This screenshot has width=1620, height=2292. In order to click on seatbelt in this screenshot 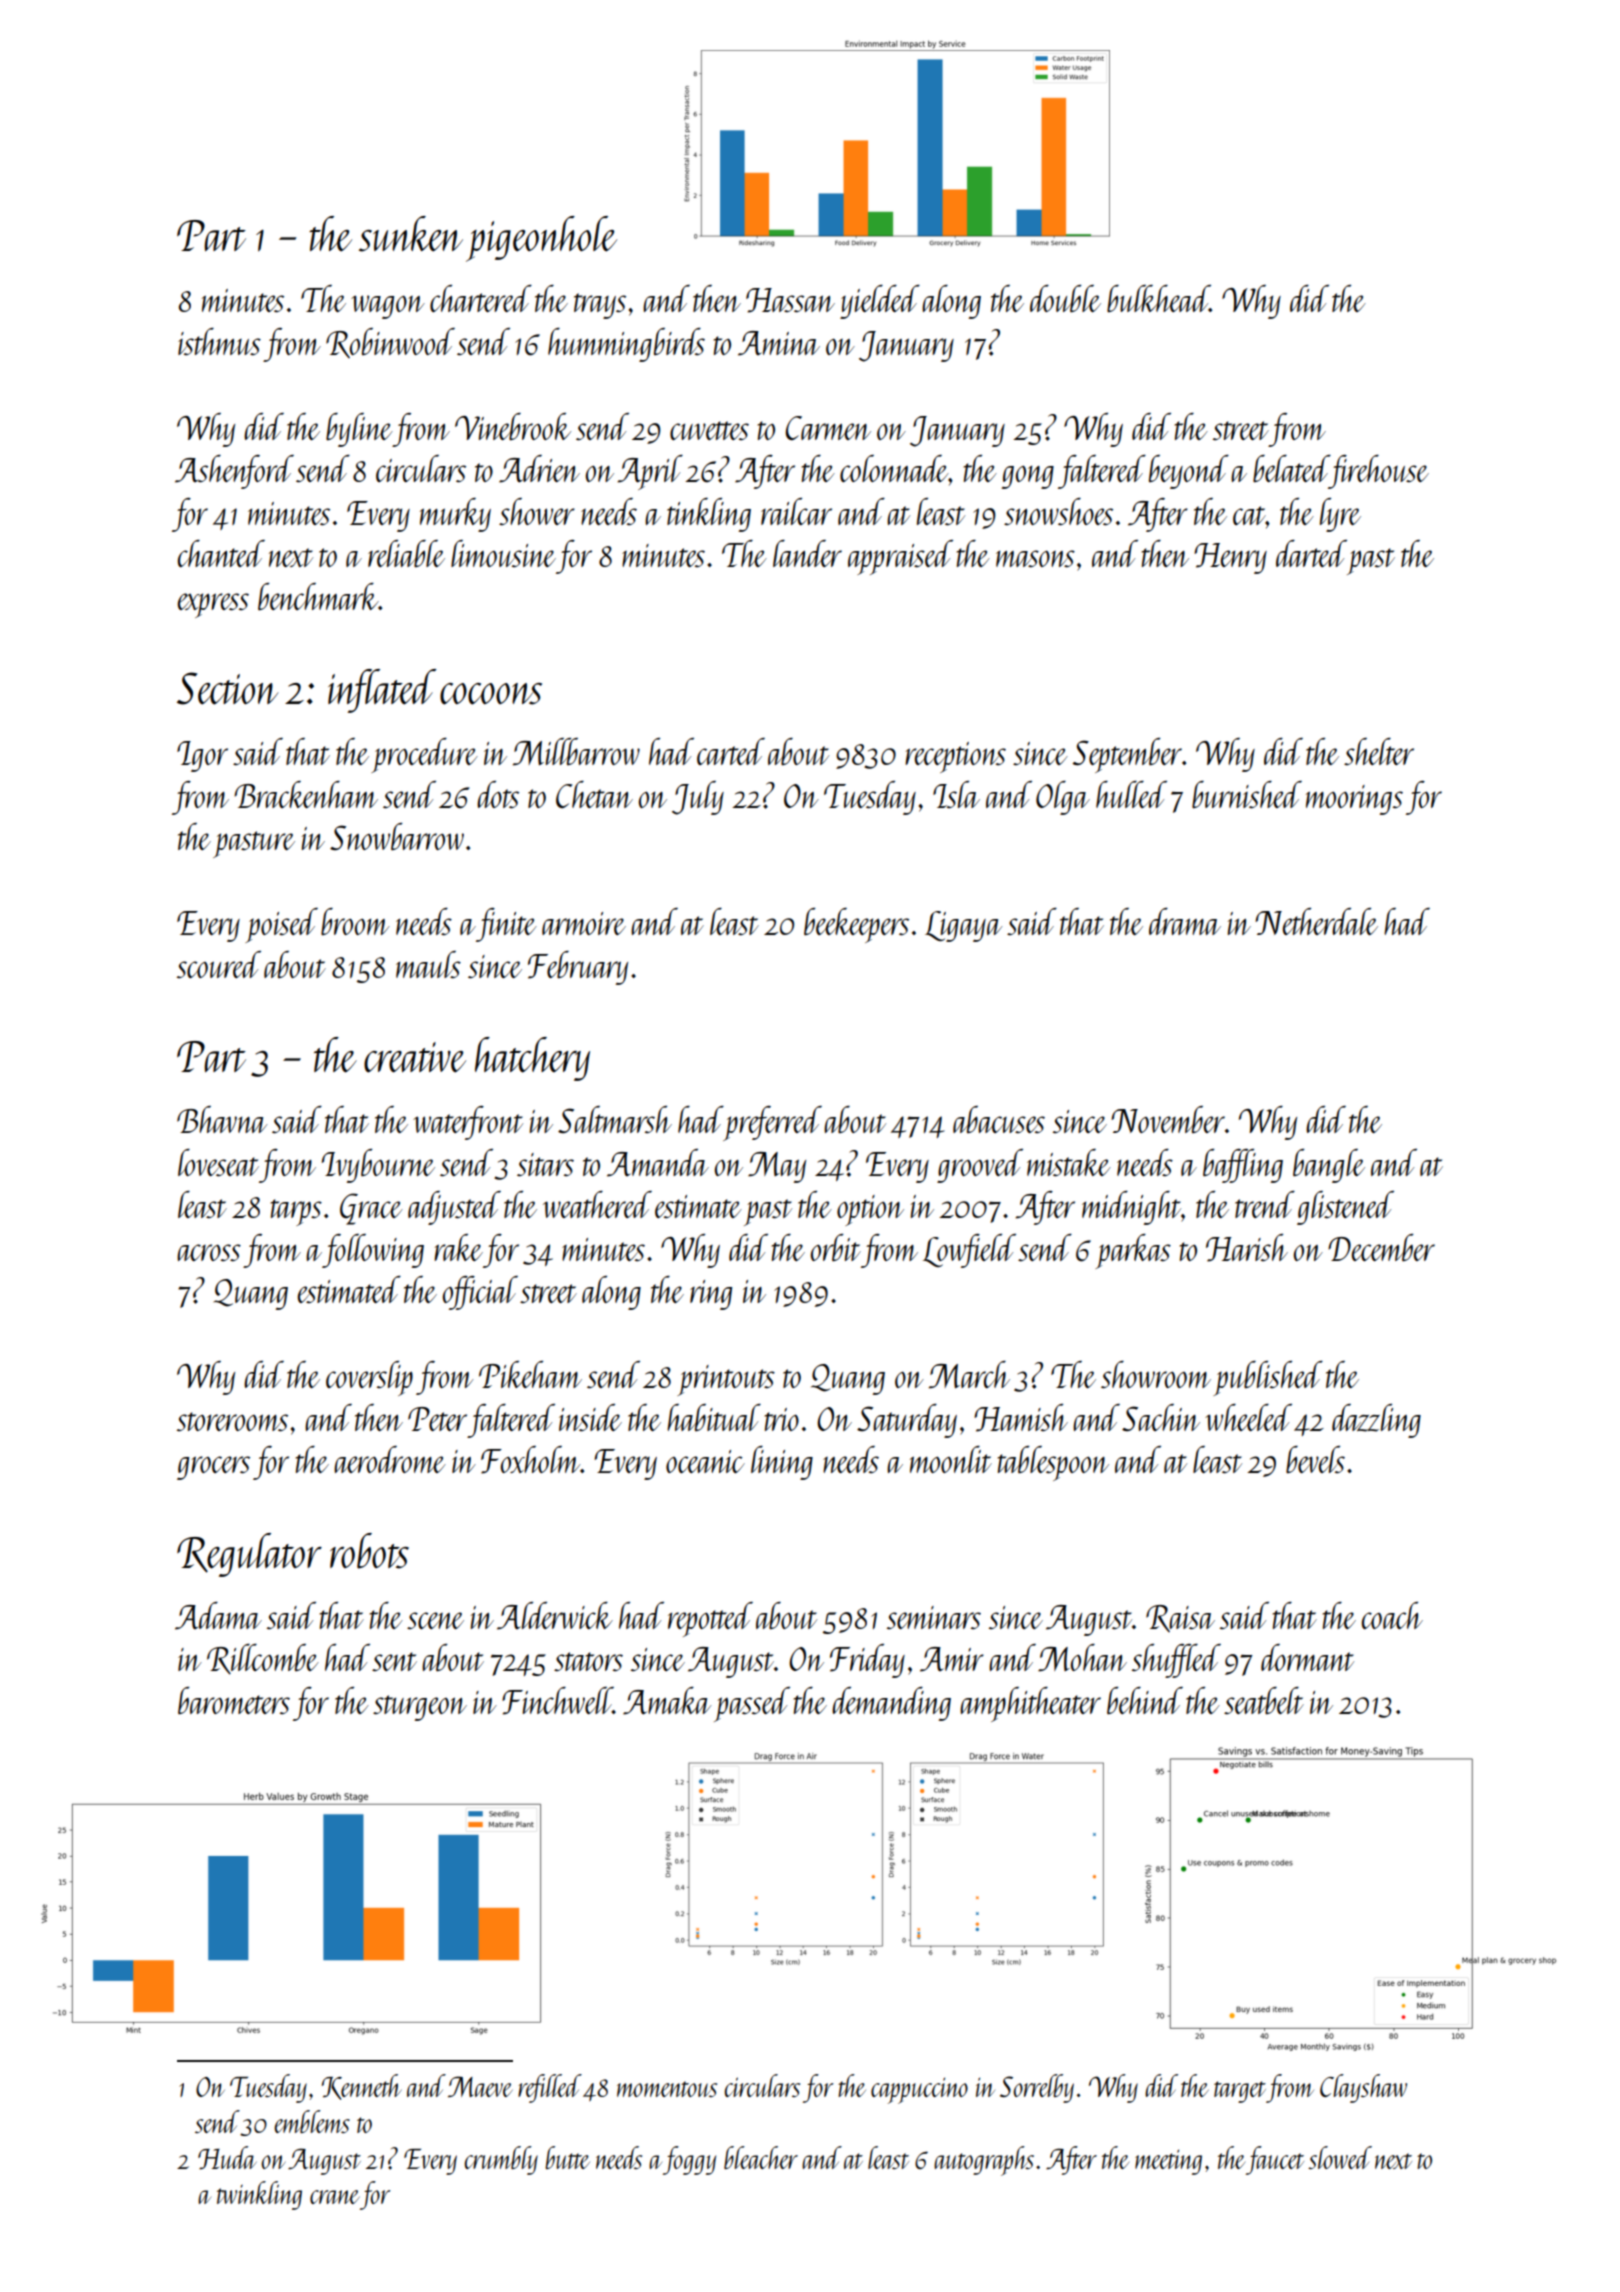, I will do `click(1264, 1701)`.
